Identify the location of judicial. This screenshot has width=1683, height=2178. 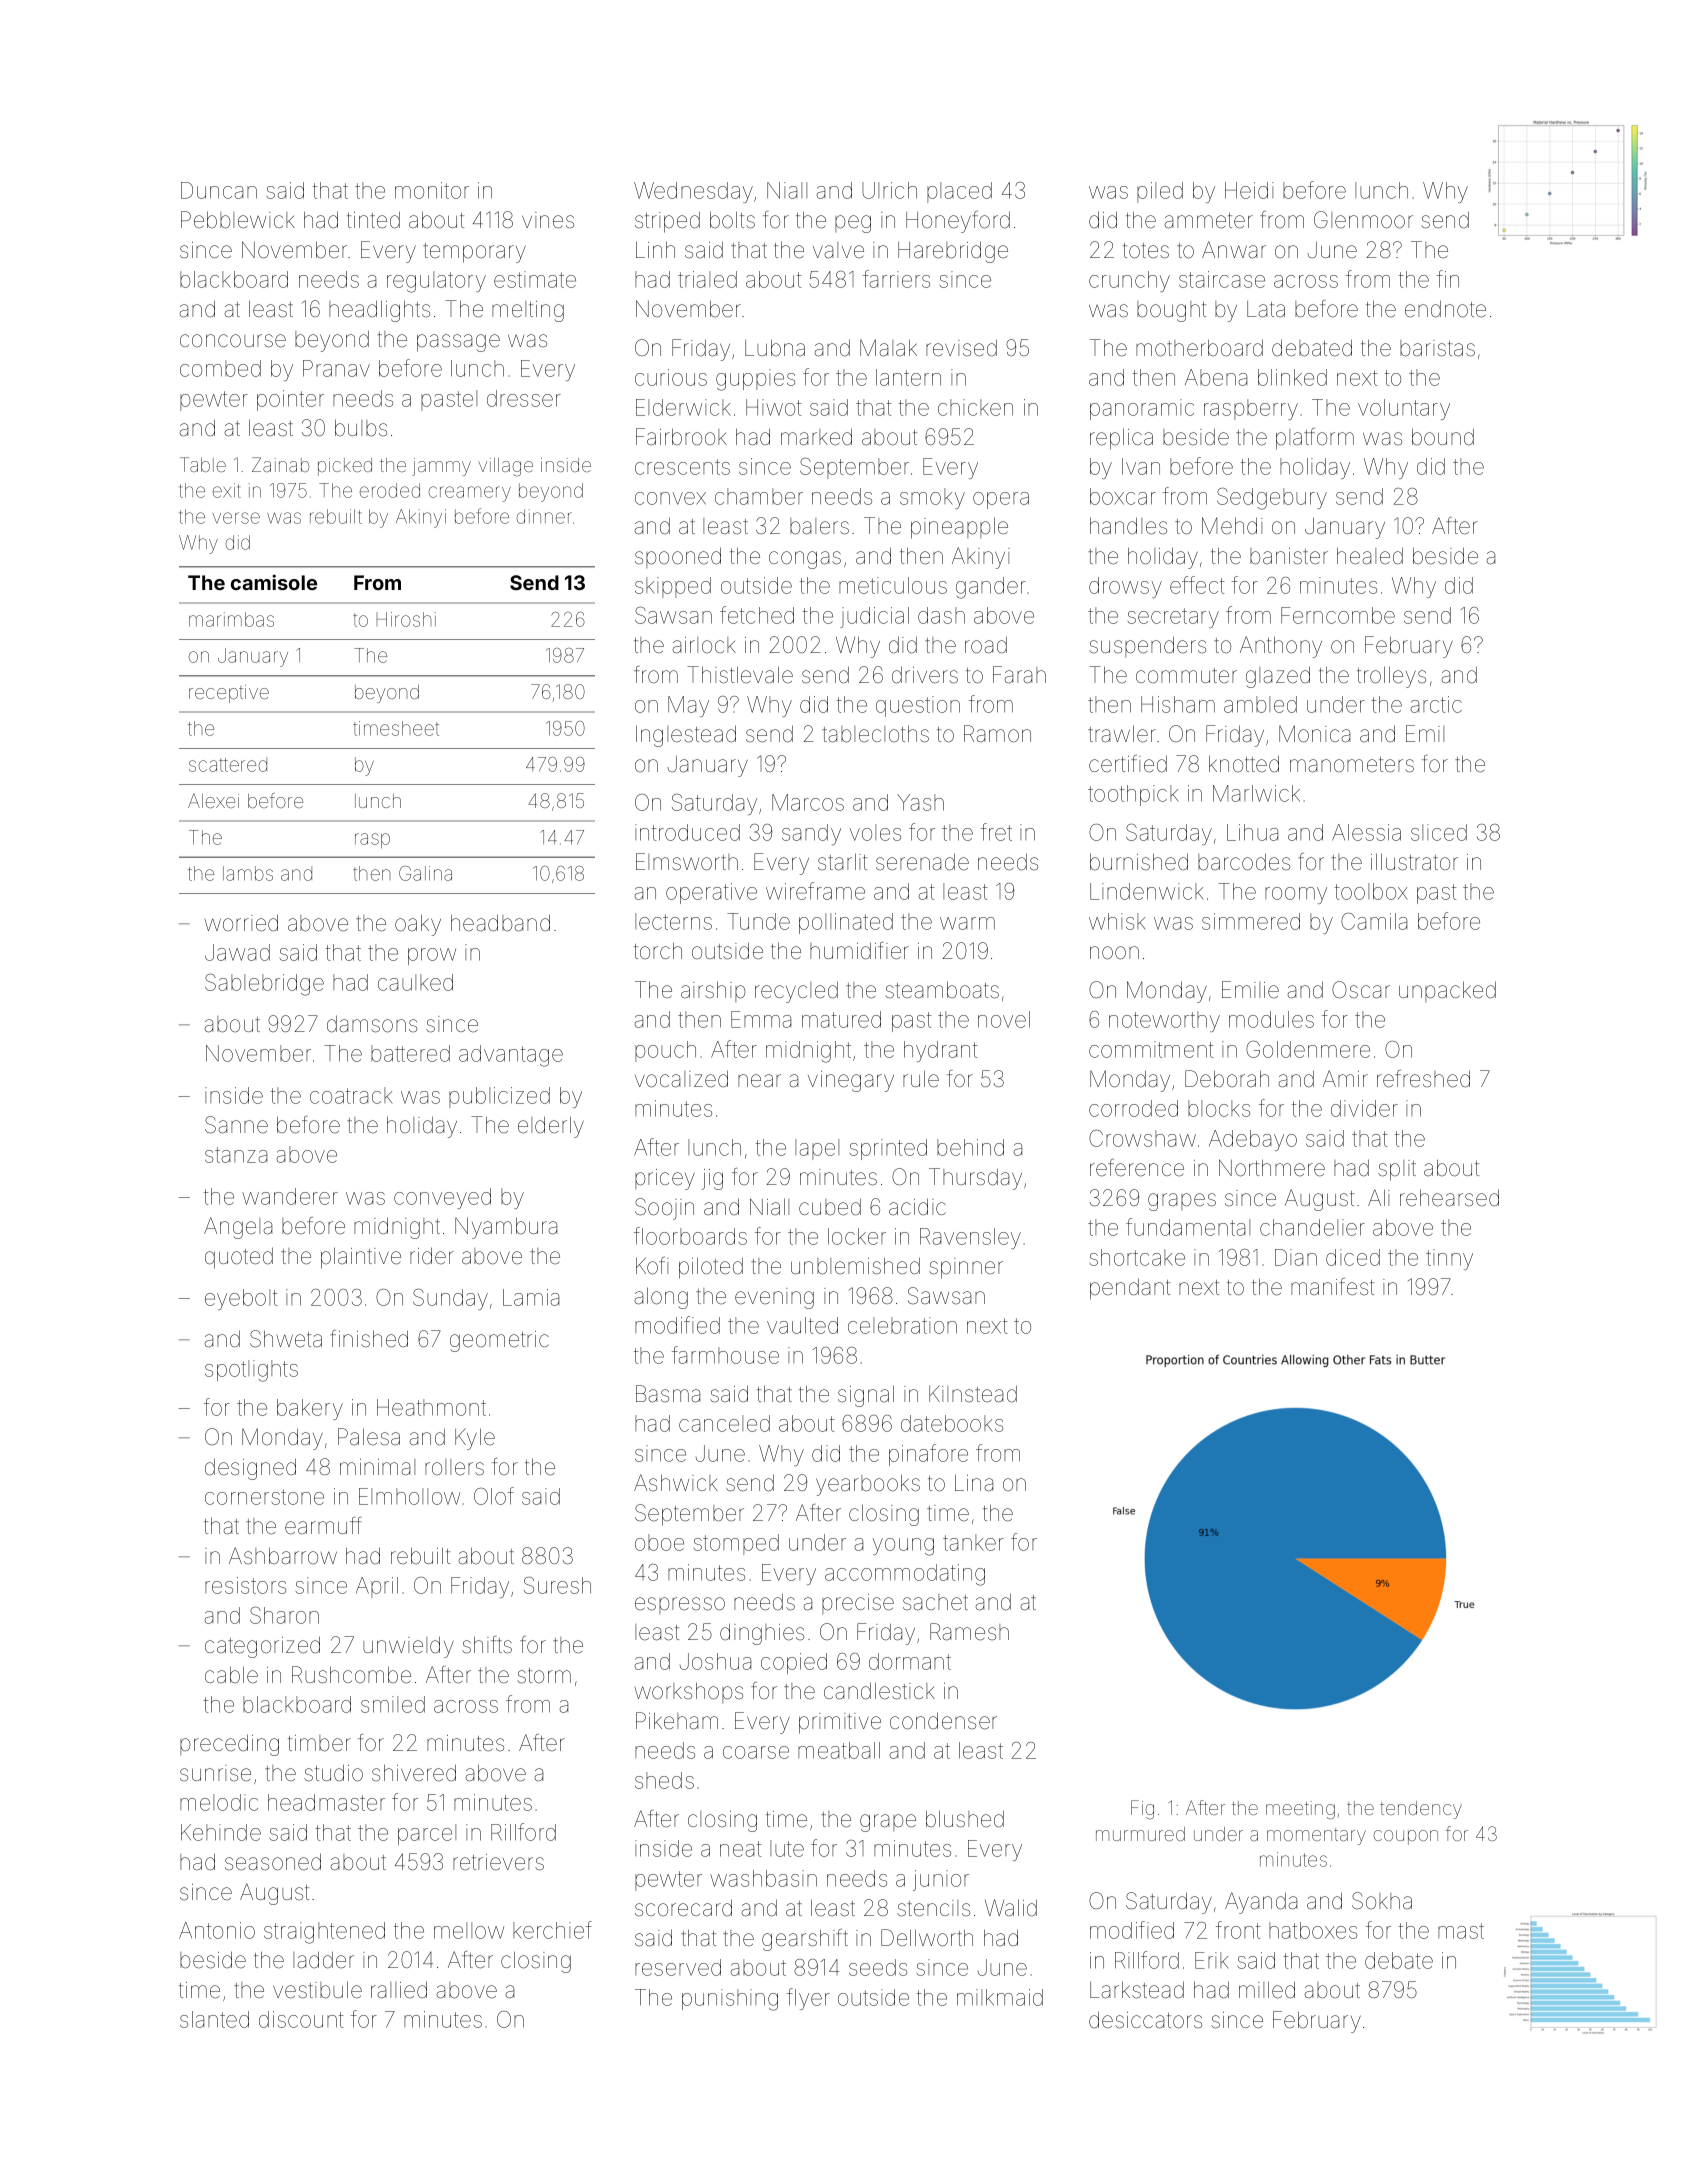
(874, 617).
